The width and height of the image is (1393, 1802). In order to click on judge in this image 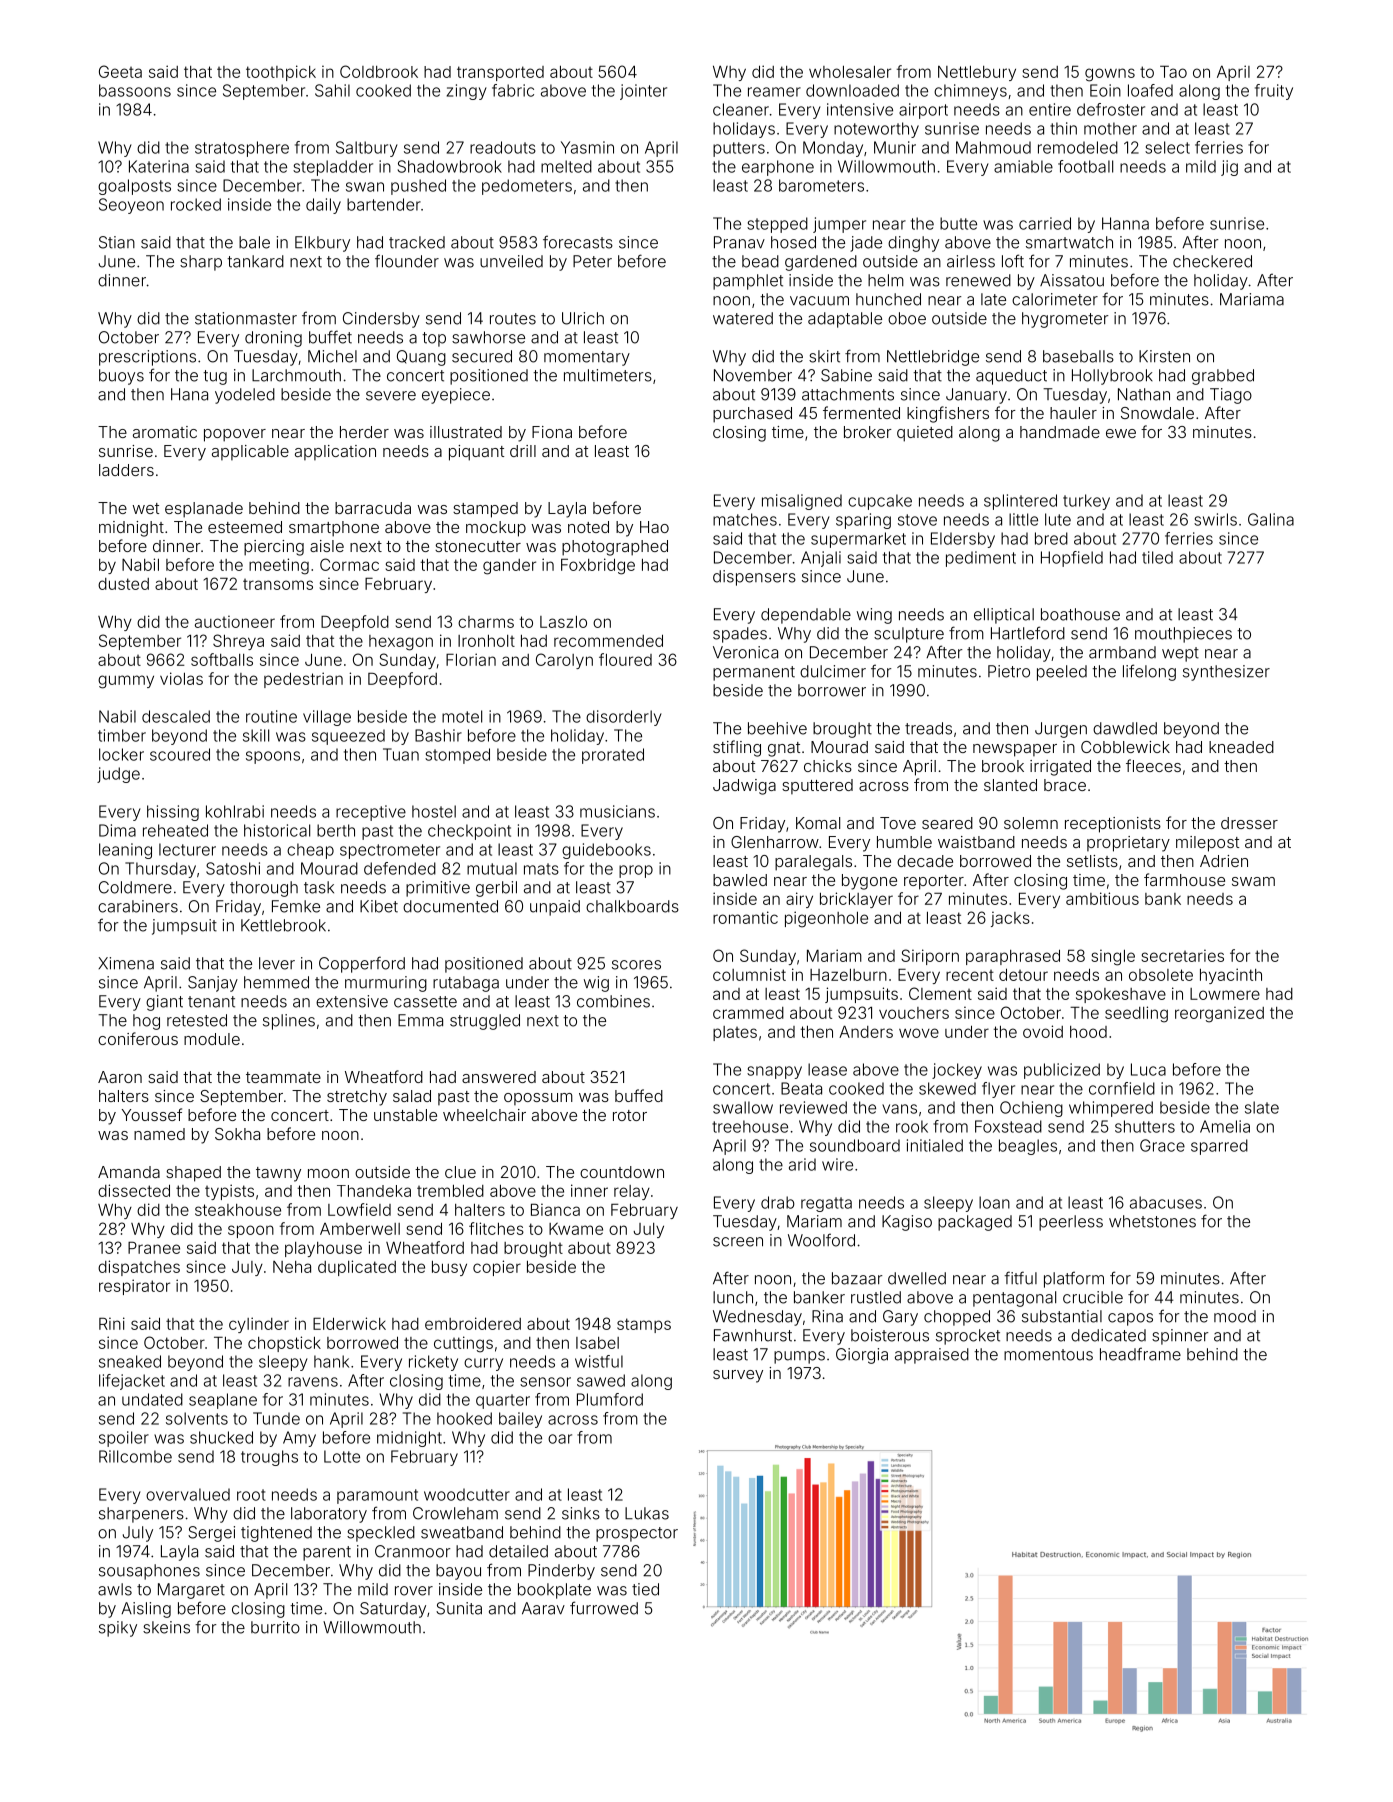, I will do `click(118, 775)`.
